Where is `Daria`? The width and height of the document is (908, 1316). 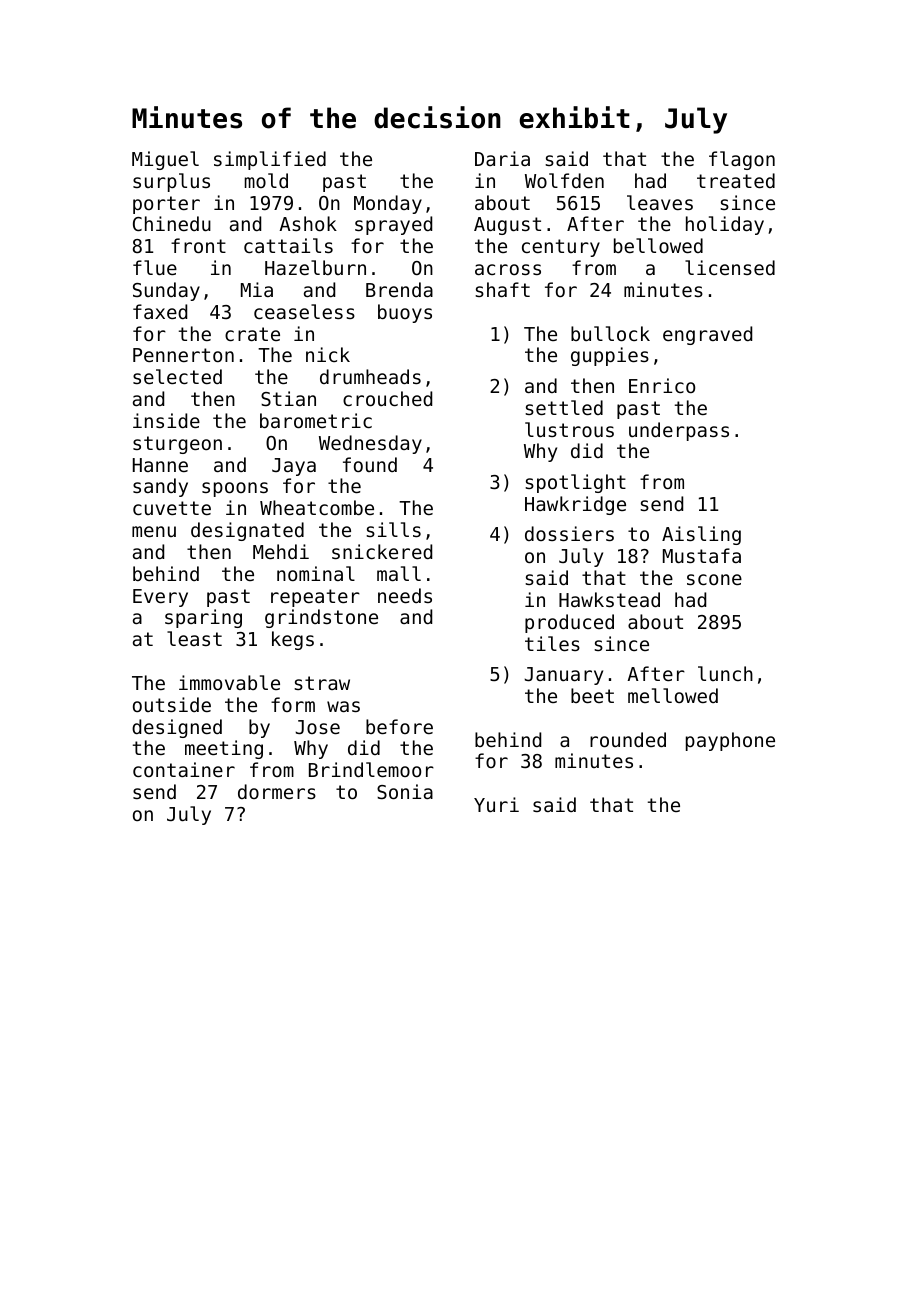 Daria is located at coordinates (502, 158).
